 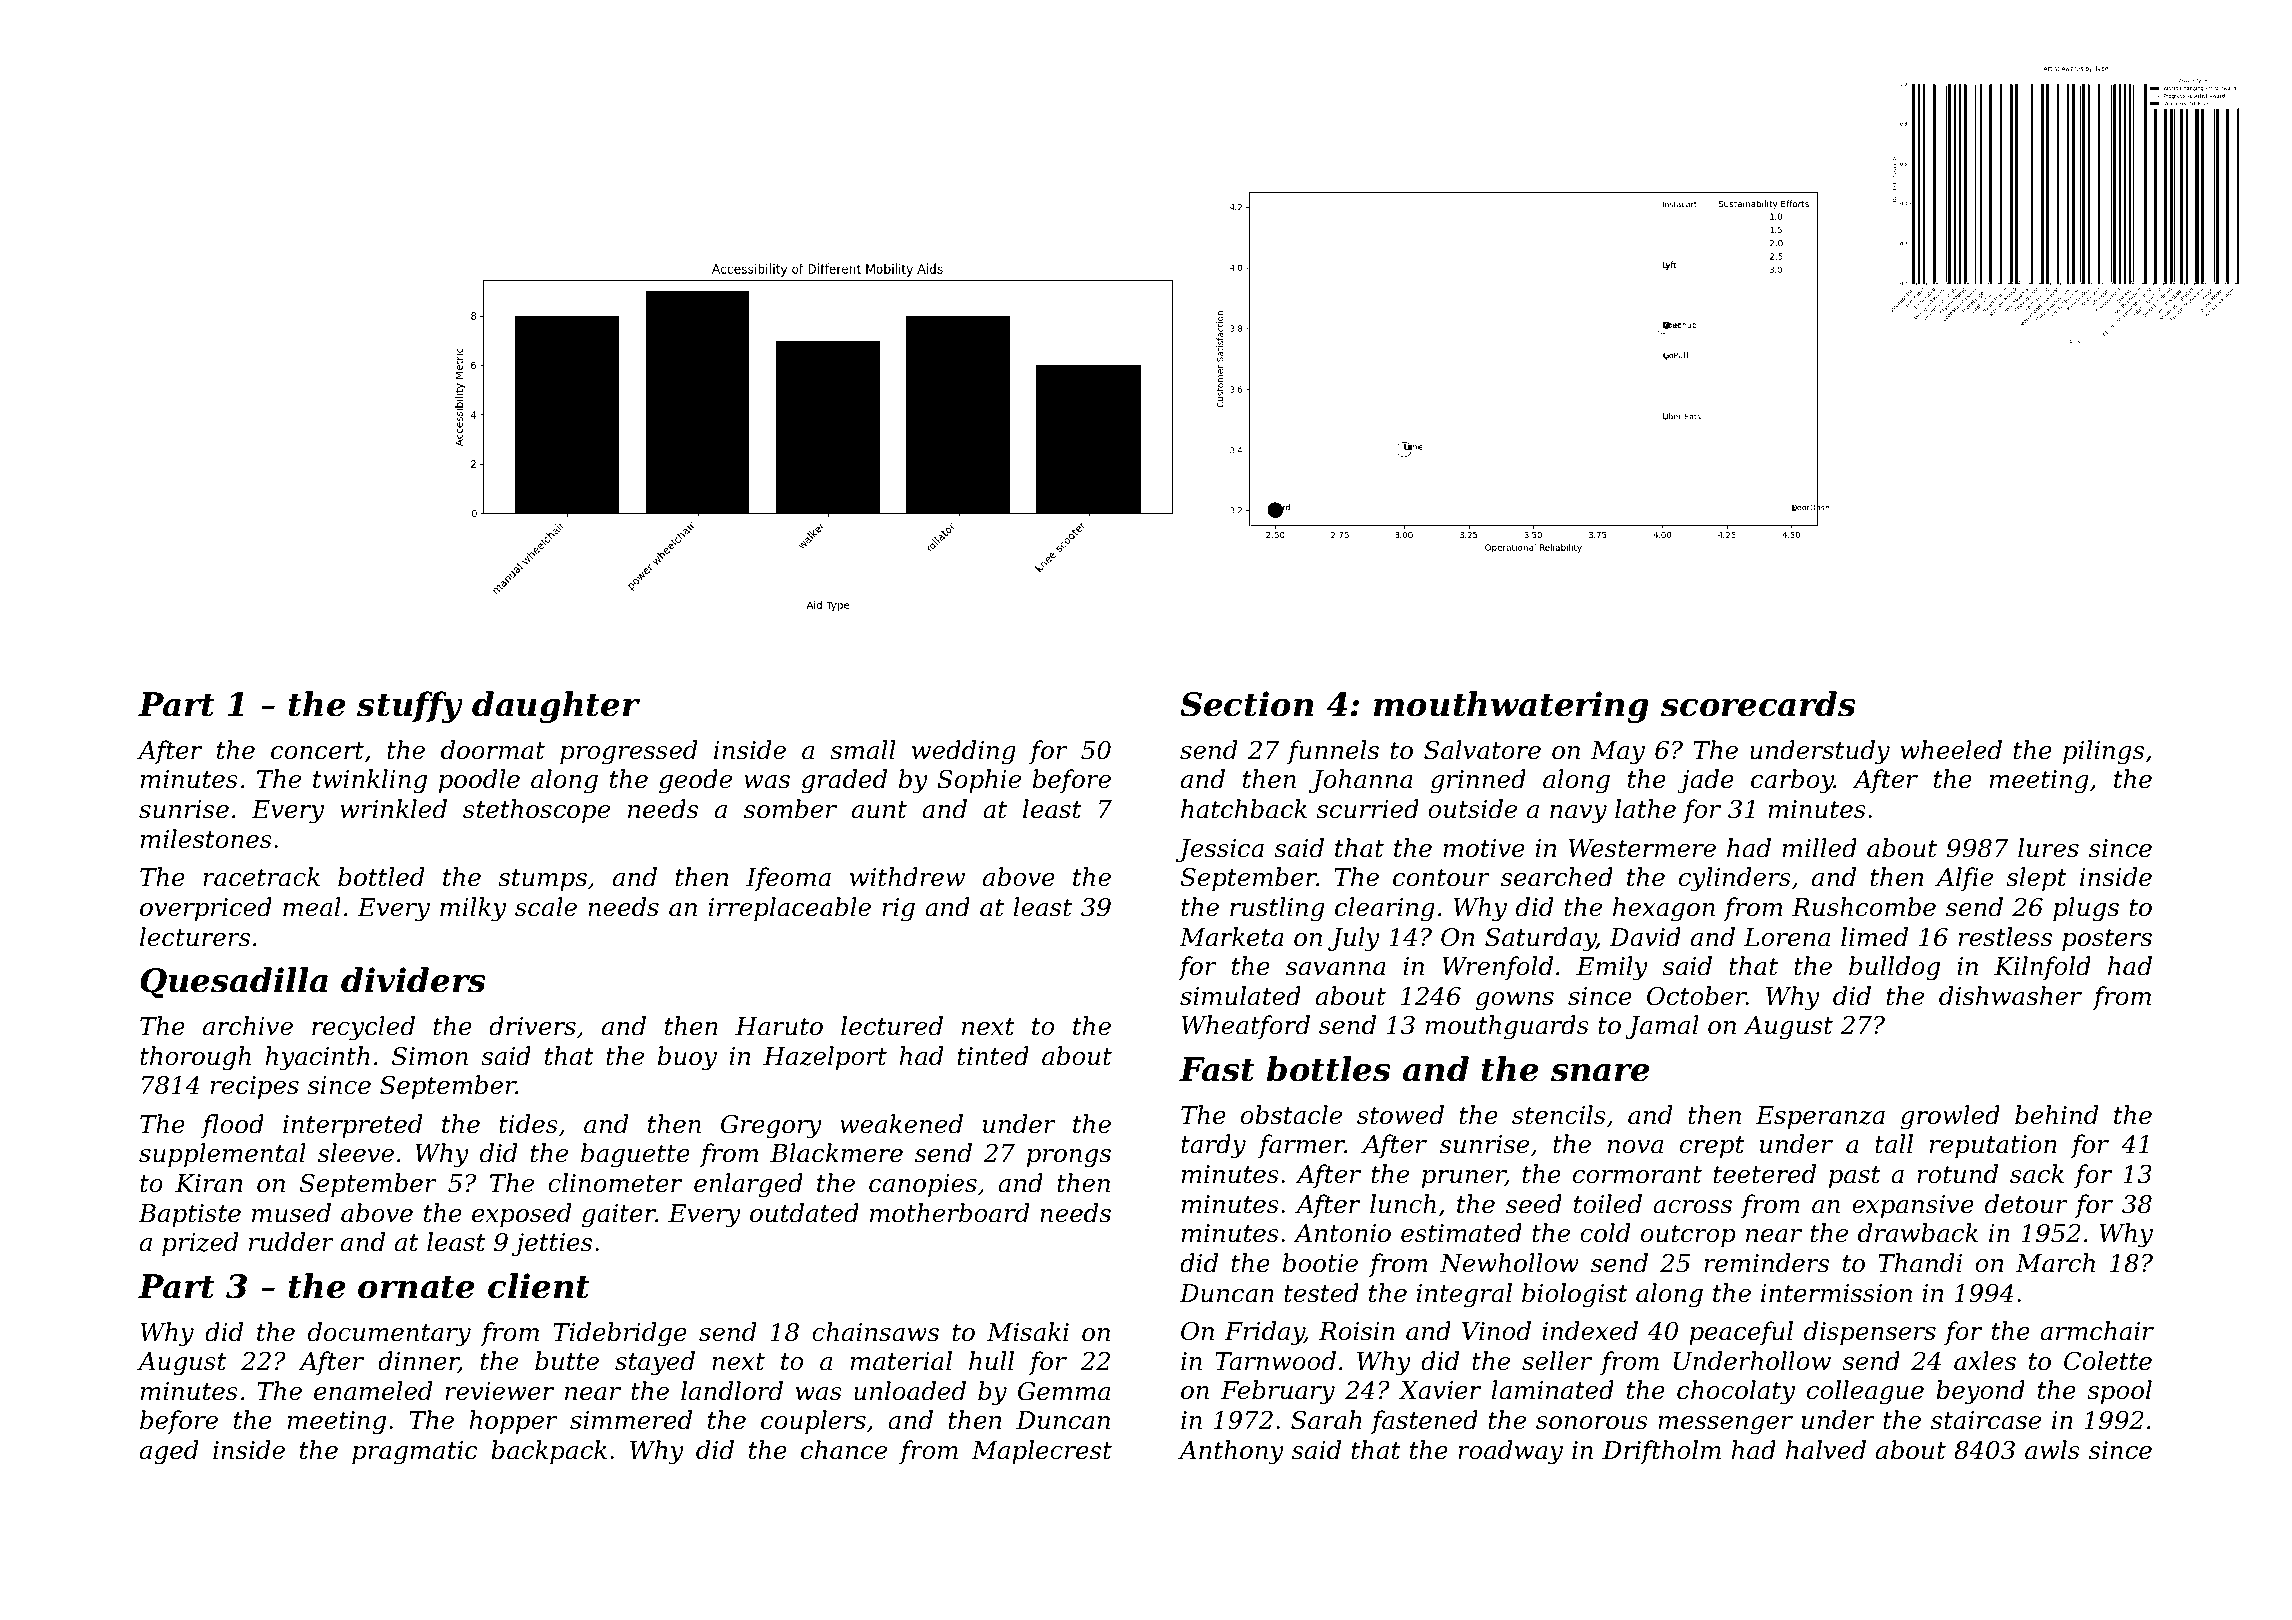 I want to click on daughter, so click(x=556, y=707).
